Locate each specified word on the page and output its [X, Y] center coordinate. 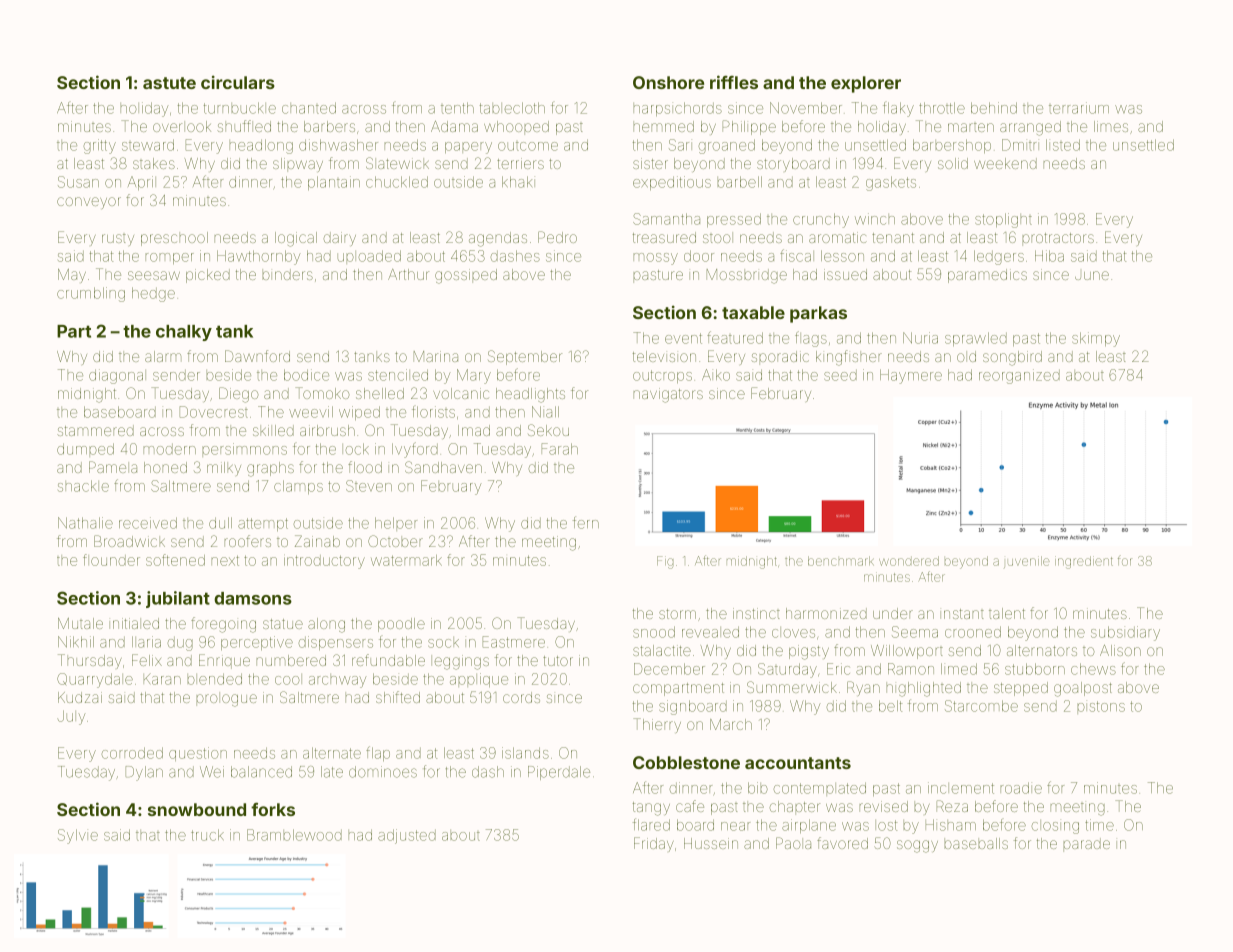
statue [283, 624]
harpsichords [677, 109]
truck [207, 835]
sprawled [976, 339]
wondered [909, 561]
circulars [238, 82]
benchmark [841, 561]
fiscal [797, 255]
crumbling [91, 294]
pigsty [809, 652]
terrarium [1079, 108]
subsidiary [1125, 633]
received [148, 523]
